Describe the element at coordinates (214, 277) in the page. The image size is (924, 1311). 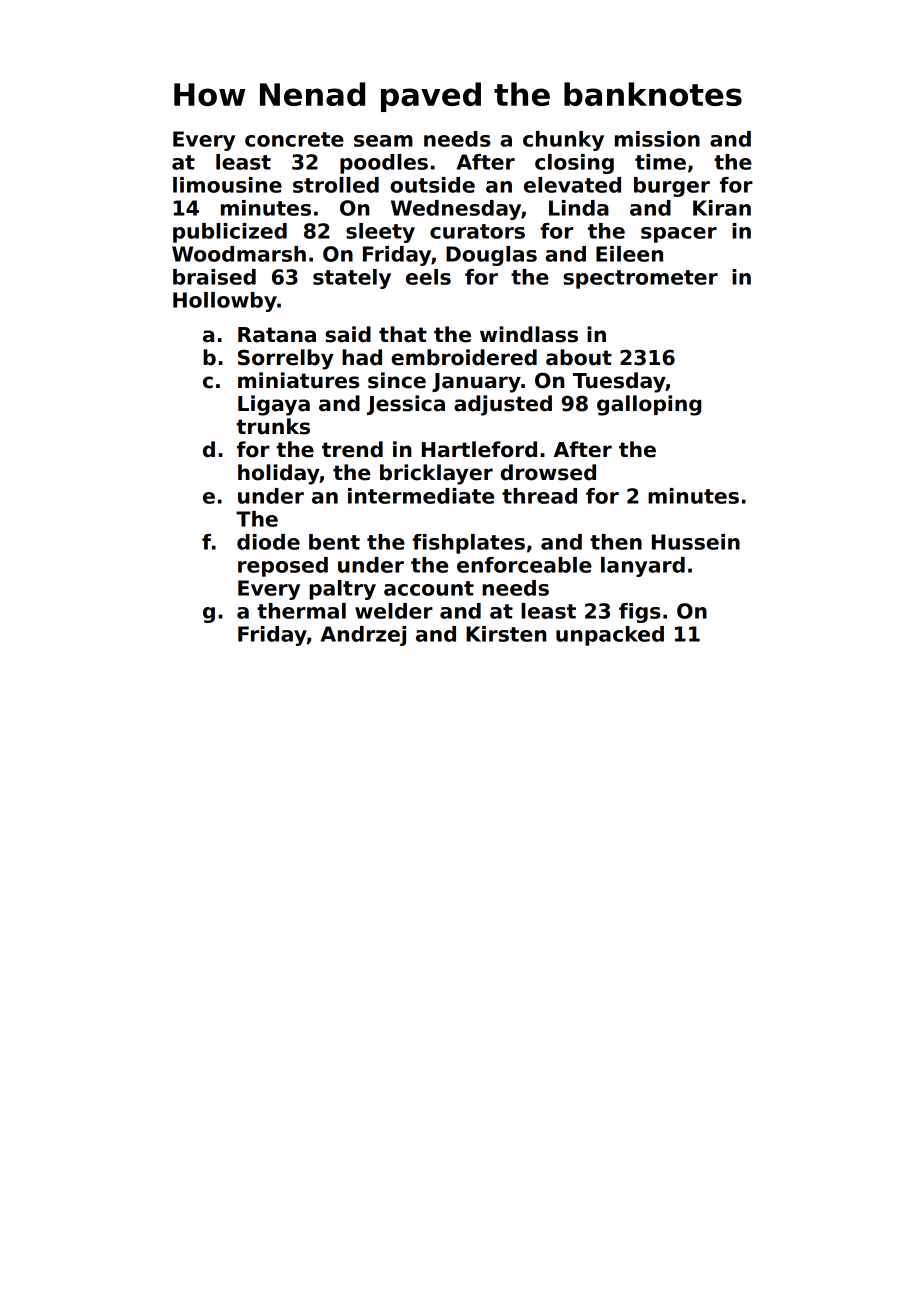
I see `braised` at that location.
